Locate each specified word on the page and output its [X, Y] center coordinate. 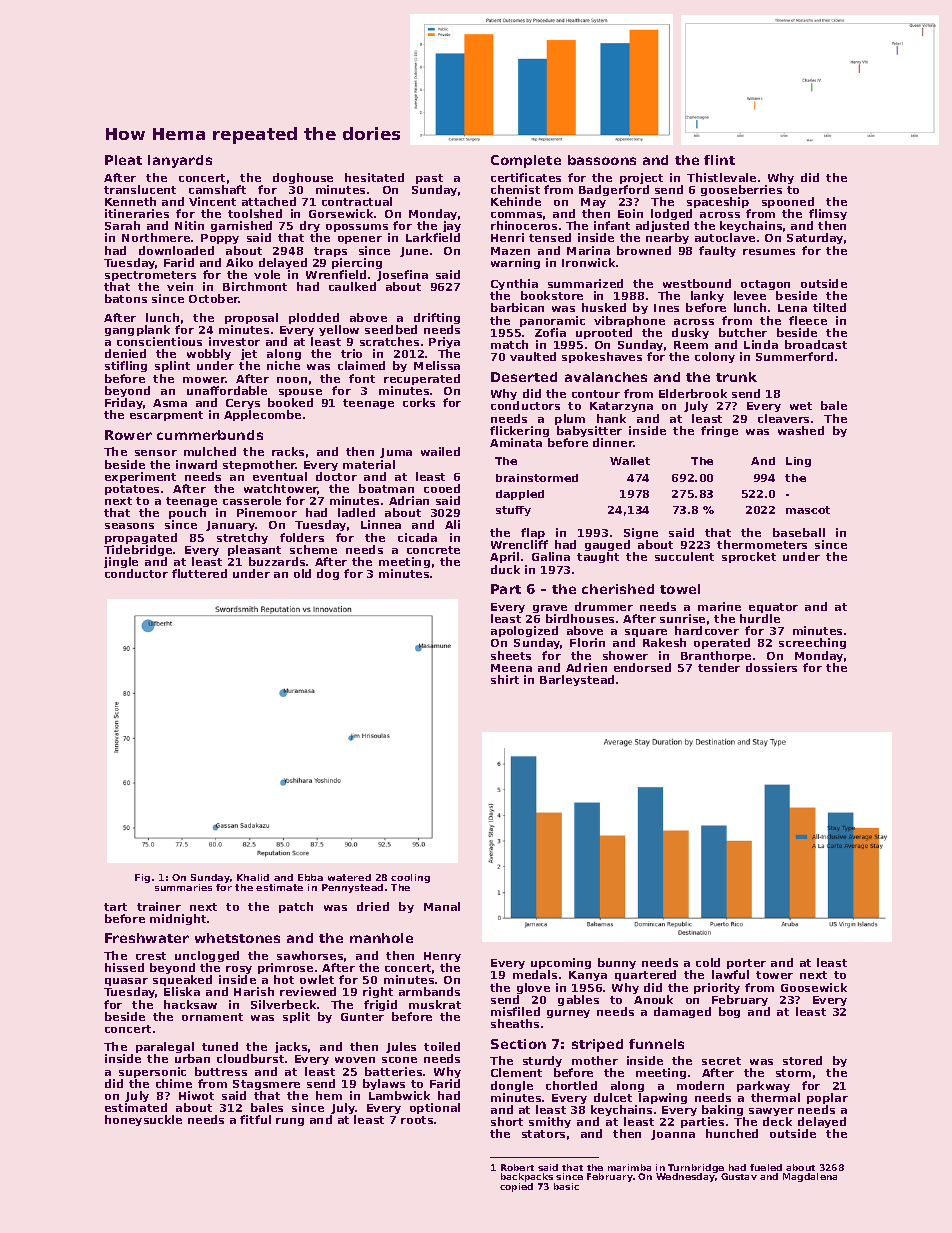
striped [597, 1045]
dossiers [771, 667]
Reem [691, 345]
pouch [187, 515]
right [378, 992]
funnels [656, 1044]
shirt [505, 679]
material [369, 464]
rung [290, 1122]
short [507, 1121]
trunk [736, 377]
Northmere [156, 237]
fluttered [199, 573]
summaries [183, 887]
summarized [585, 283]
